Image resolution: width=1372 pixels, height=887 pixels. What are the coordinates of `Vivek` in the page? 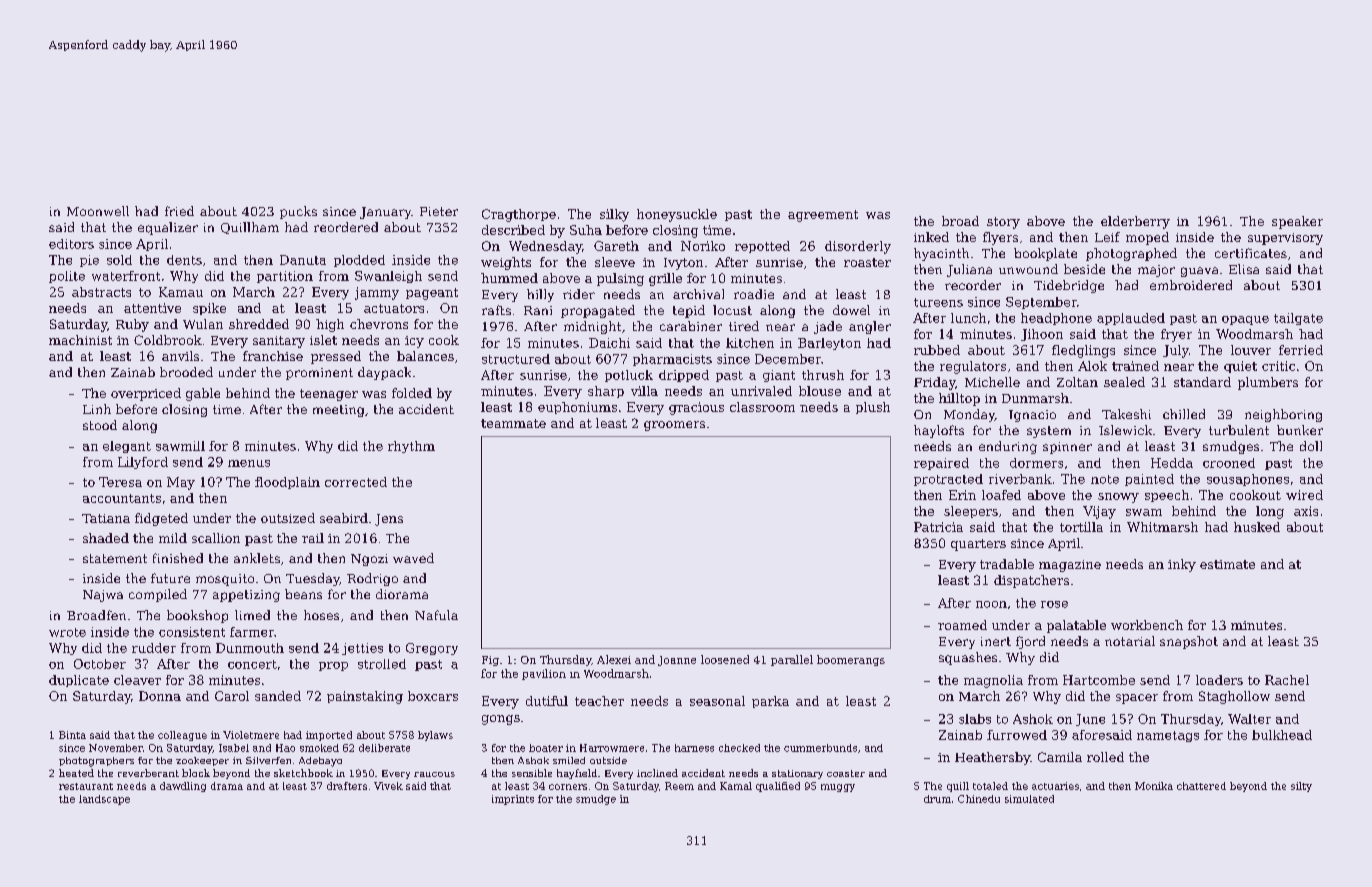 It's located at (388, 786).
